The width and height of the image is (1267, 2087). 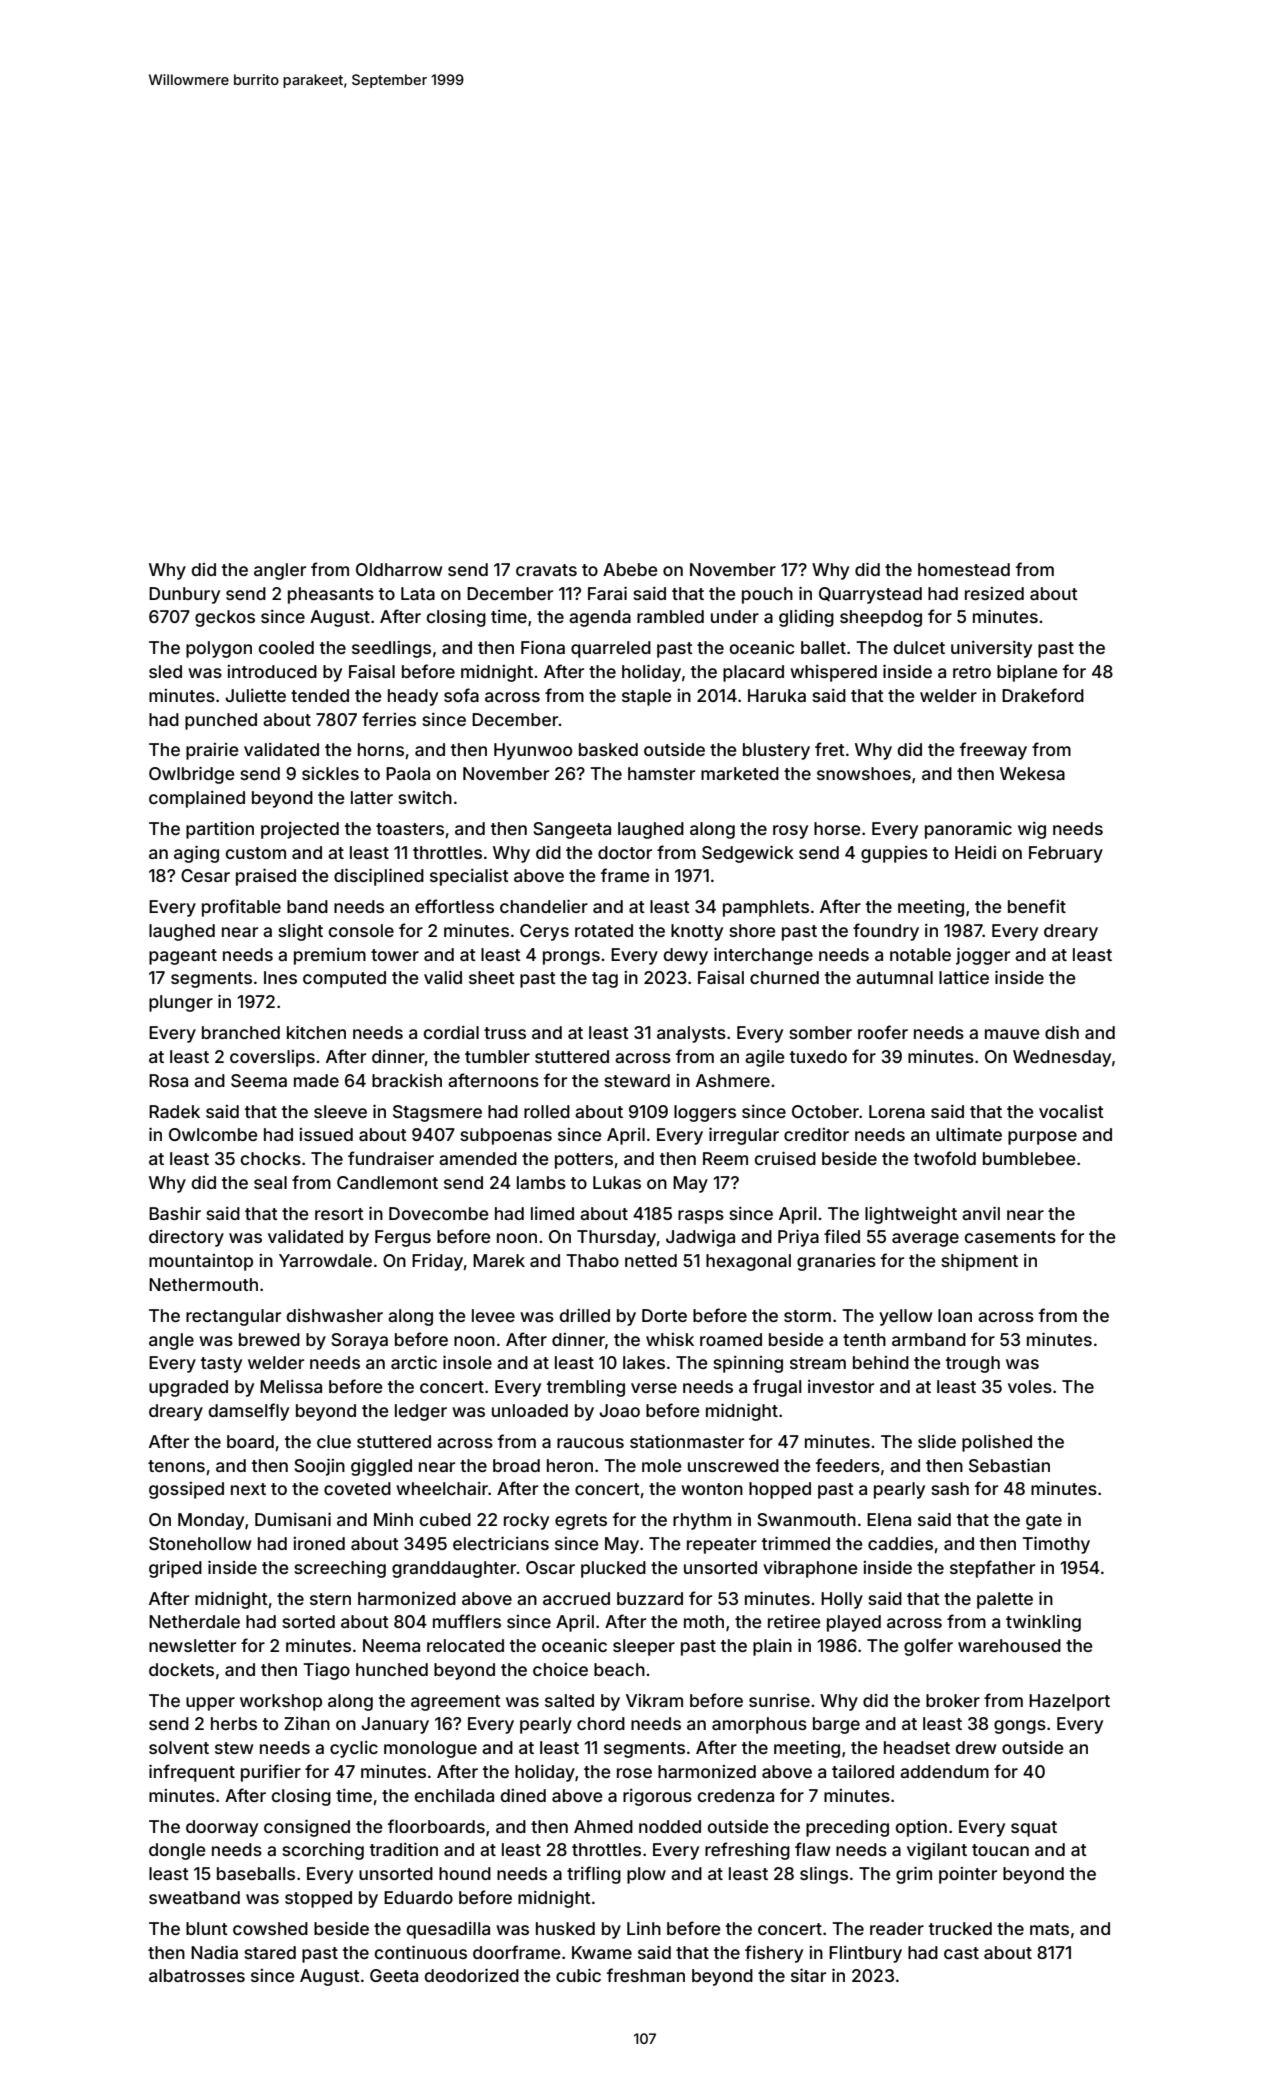 I want to click on Nethermouth, so click(x=203, y=1284).
